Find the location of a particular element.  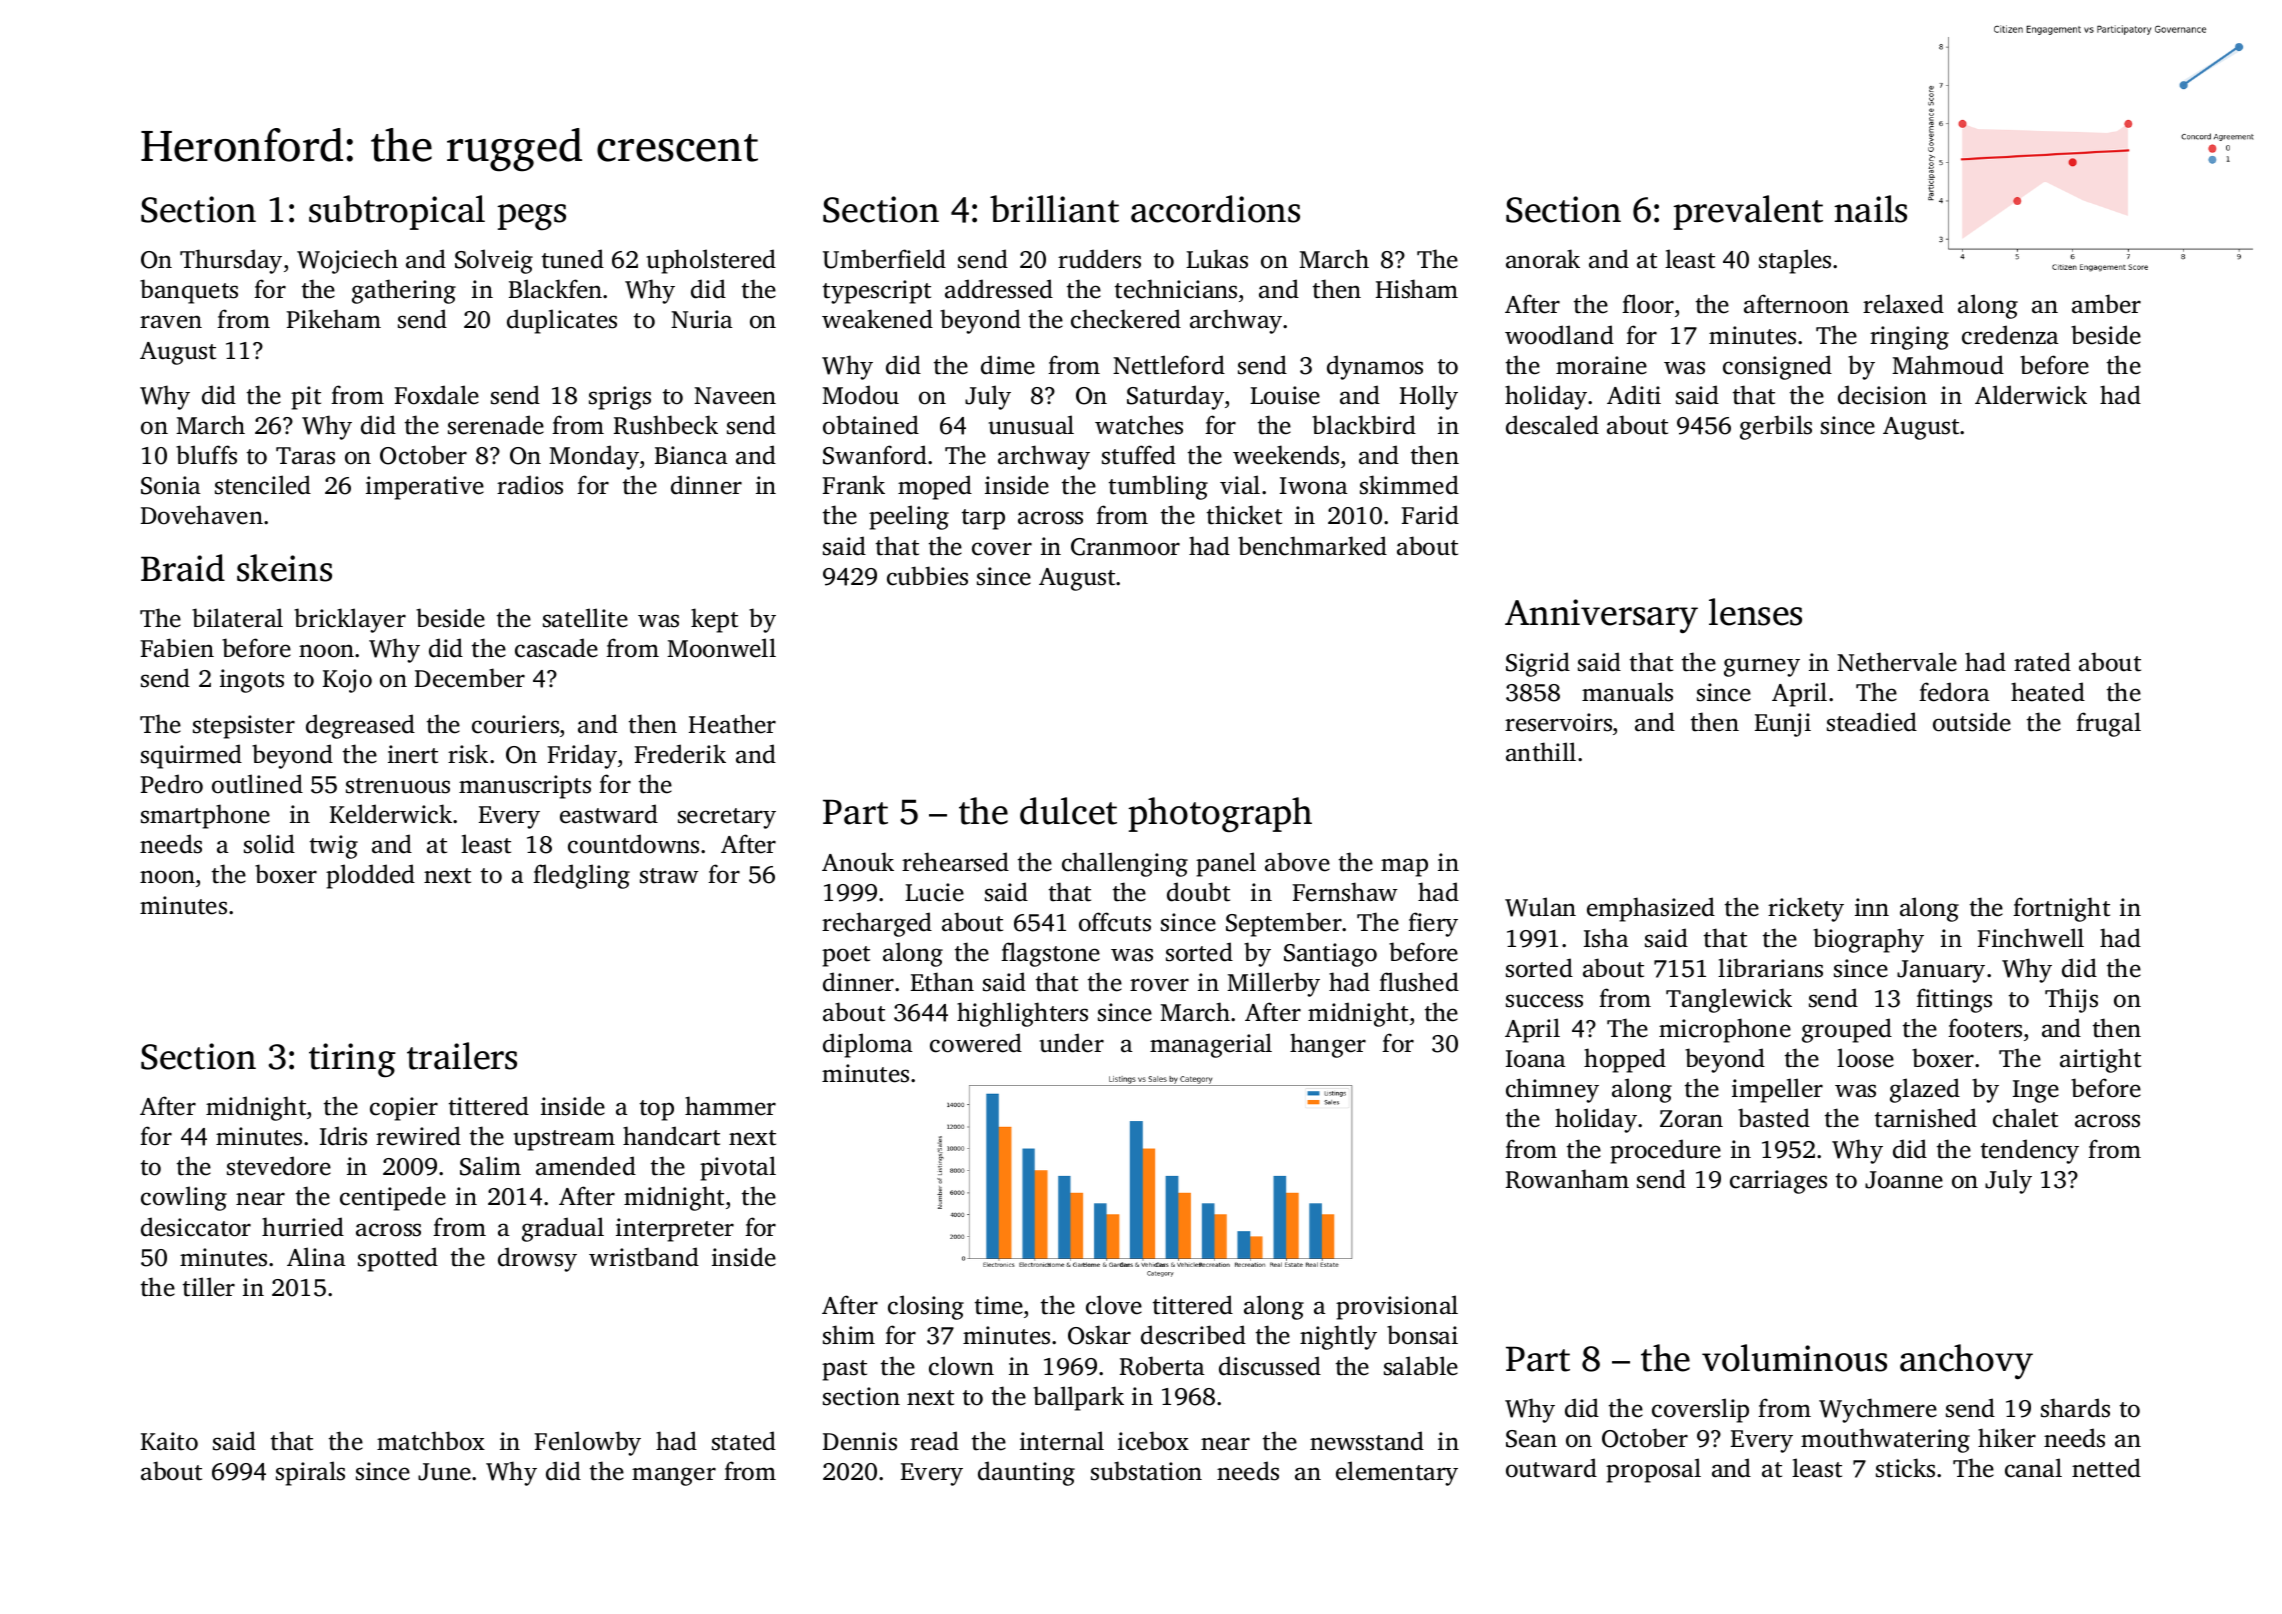

prevalent is located at coordinates (1748, 212).
